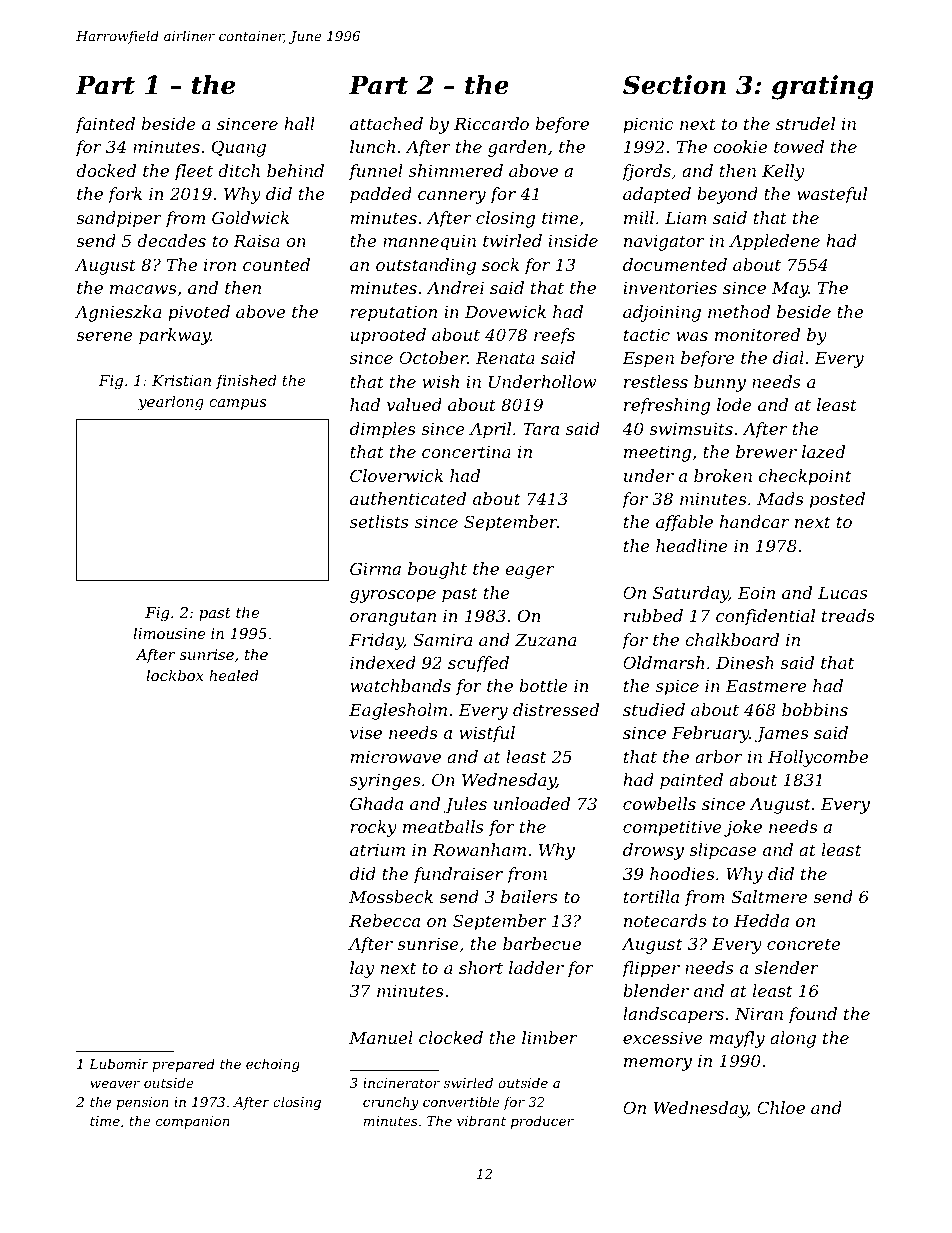 This page has height=1233, width=952. Describe the element at coordinates (396, 475) in the page. I see `Cloverwick` at that location.
